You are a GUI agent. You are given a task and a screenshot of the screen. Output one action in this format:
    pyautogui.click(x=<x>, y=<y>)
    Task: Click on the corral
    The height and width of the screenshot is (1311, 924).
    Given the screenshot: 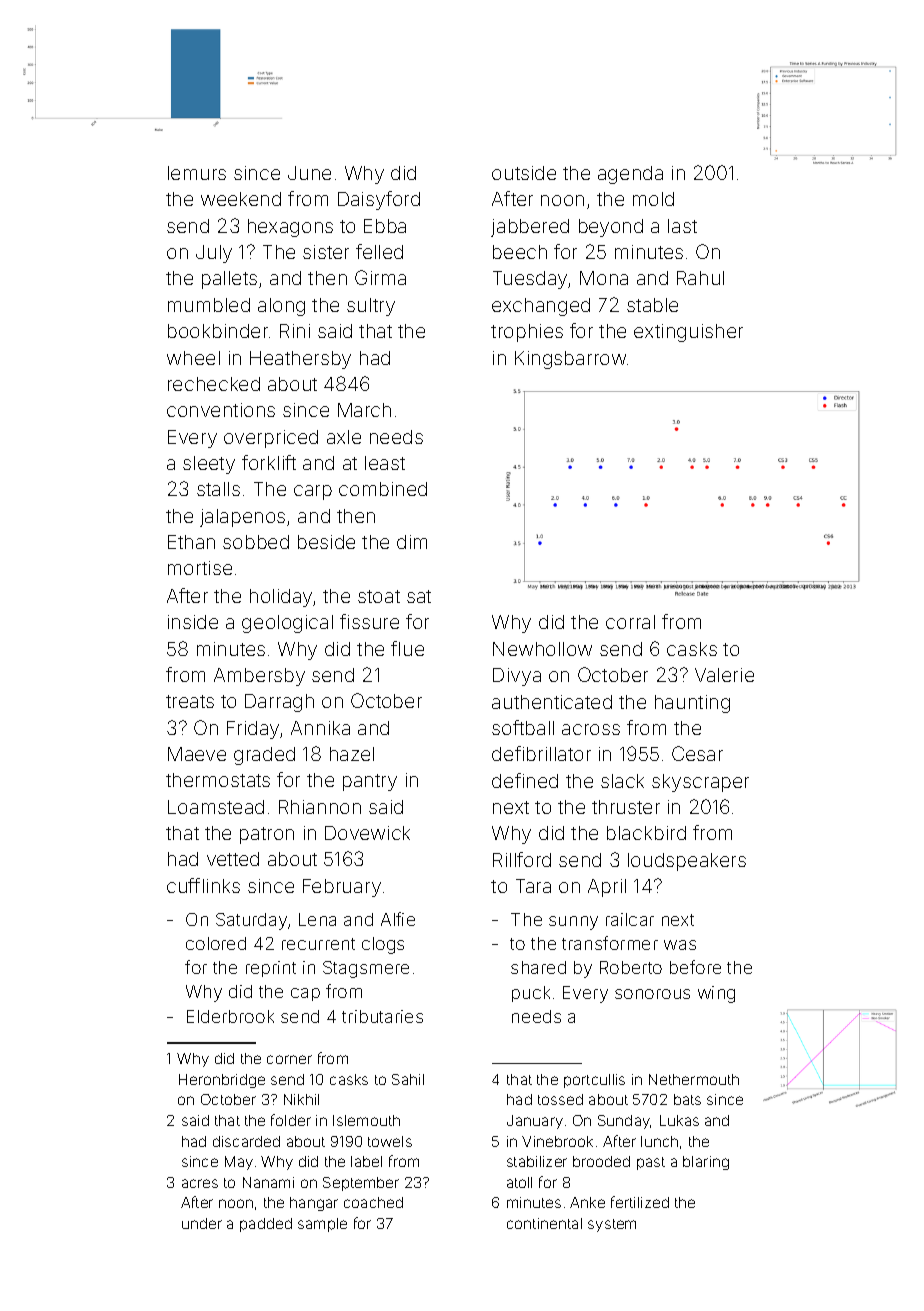 What is the action you would take?
    pyautogui.click(x=630, y=622)
